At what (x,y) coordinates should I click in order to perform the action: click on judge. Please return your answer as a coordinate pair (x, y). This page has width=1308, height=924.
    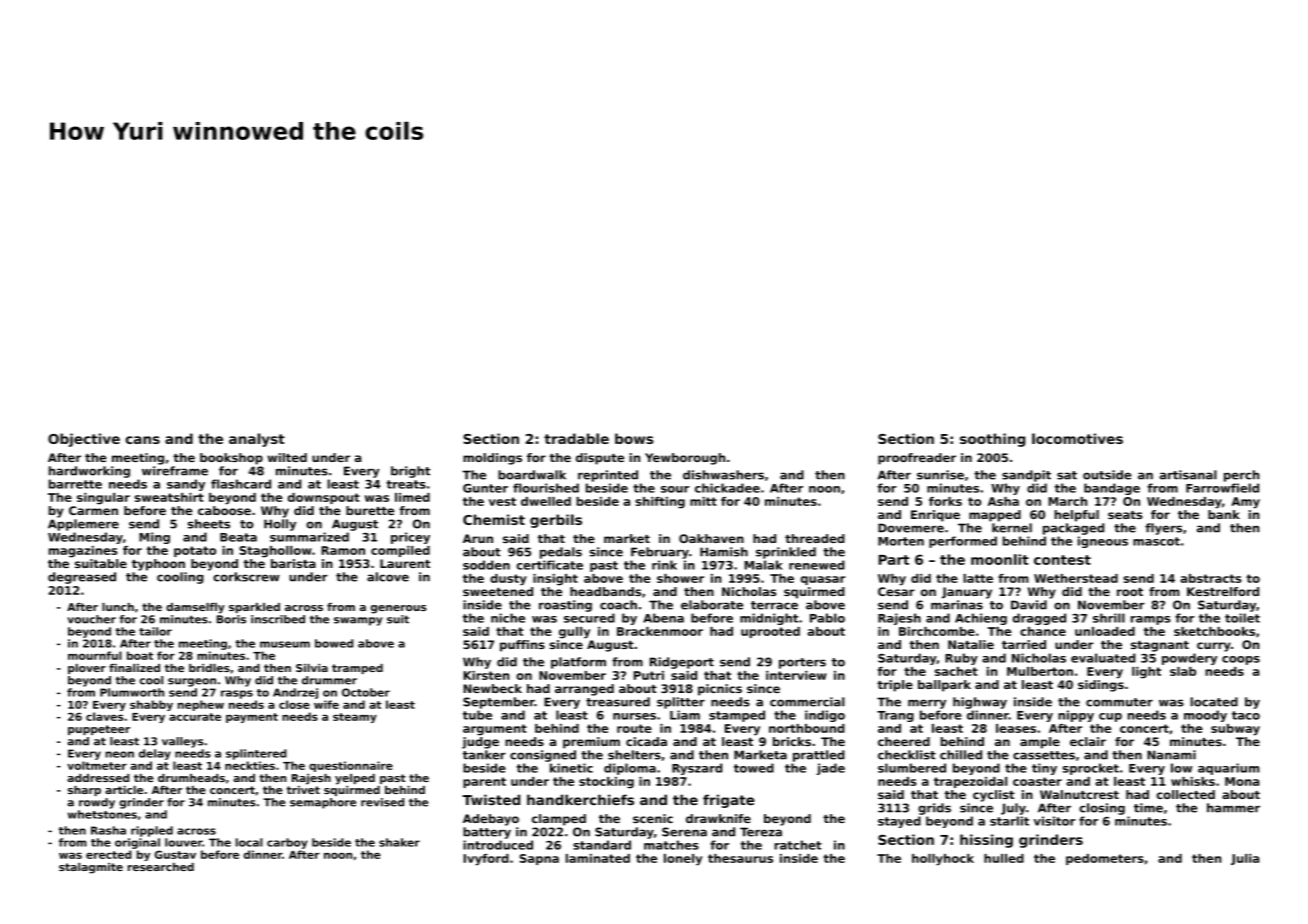
    Looking at the image, I should click on (480, 743).
